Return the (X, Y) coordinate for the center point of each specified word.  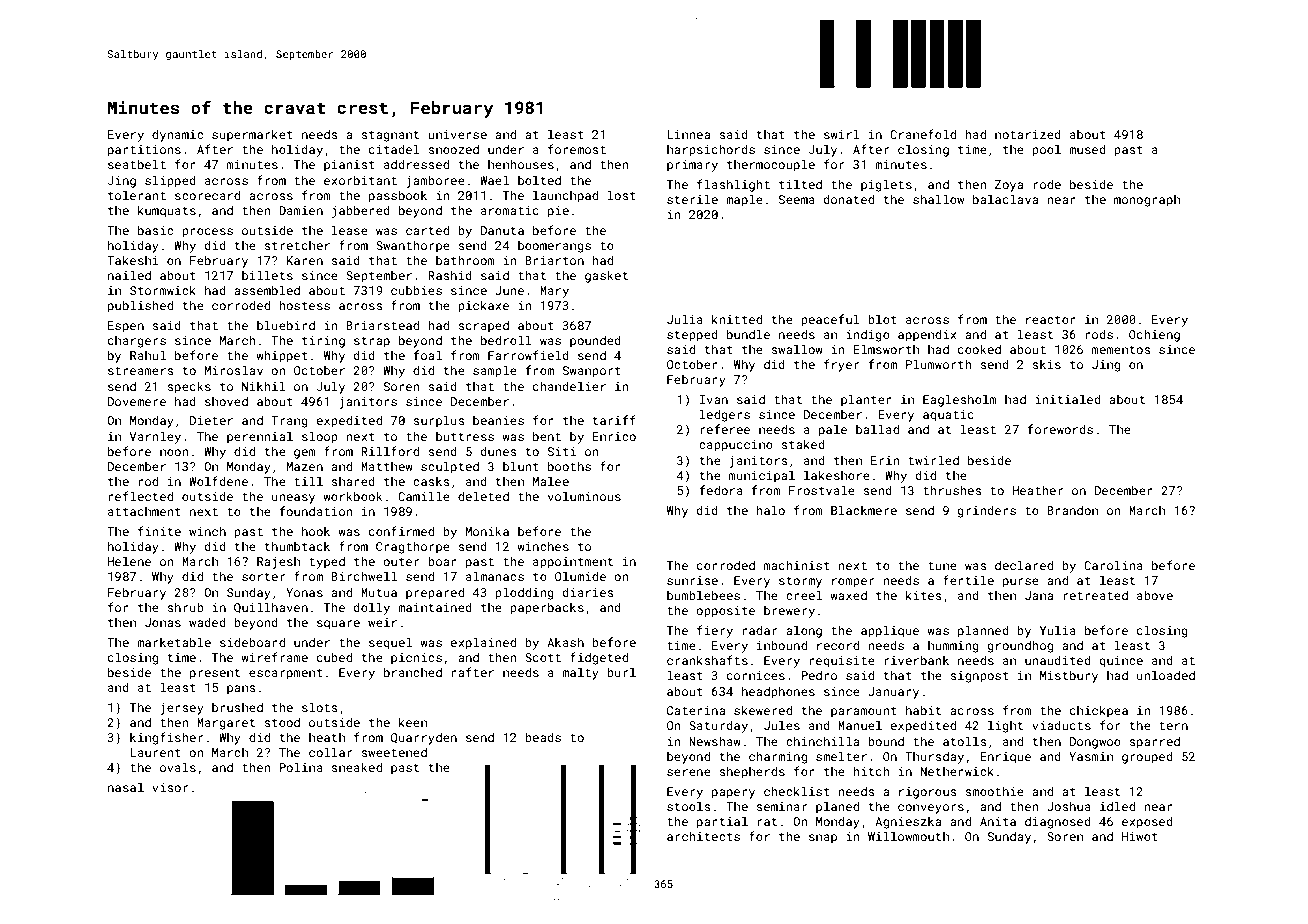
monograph (1147, 201)
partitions (144, 151)
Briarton (554, 260)
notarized (1028, 134)
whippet (282, 356)
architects (703, 836)
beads (543, 737)
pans (241, 690)
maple (744, 200)
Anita (998, 821)
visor (170, 787)
